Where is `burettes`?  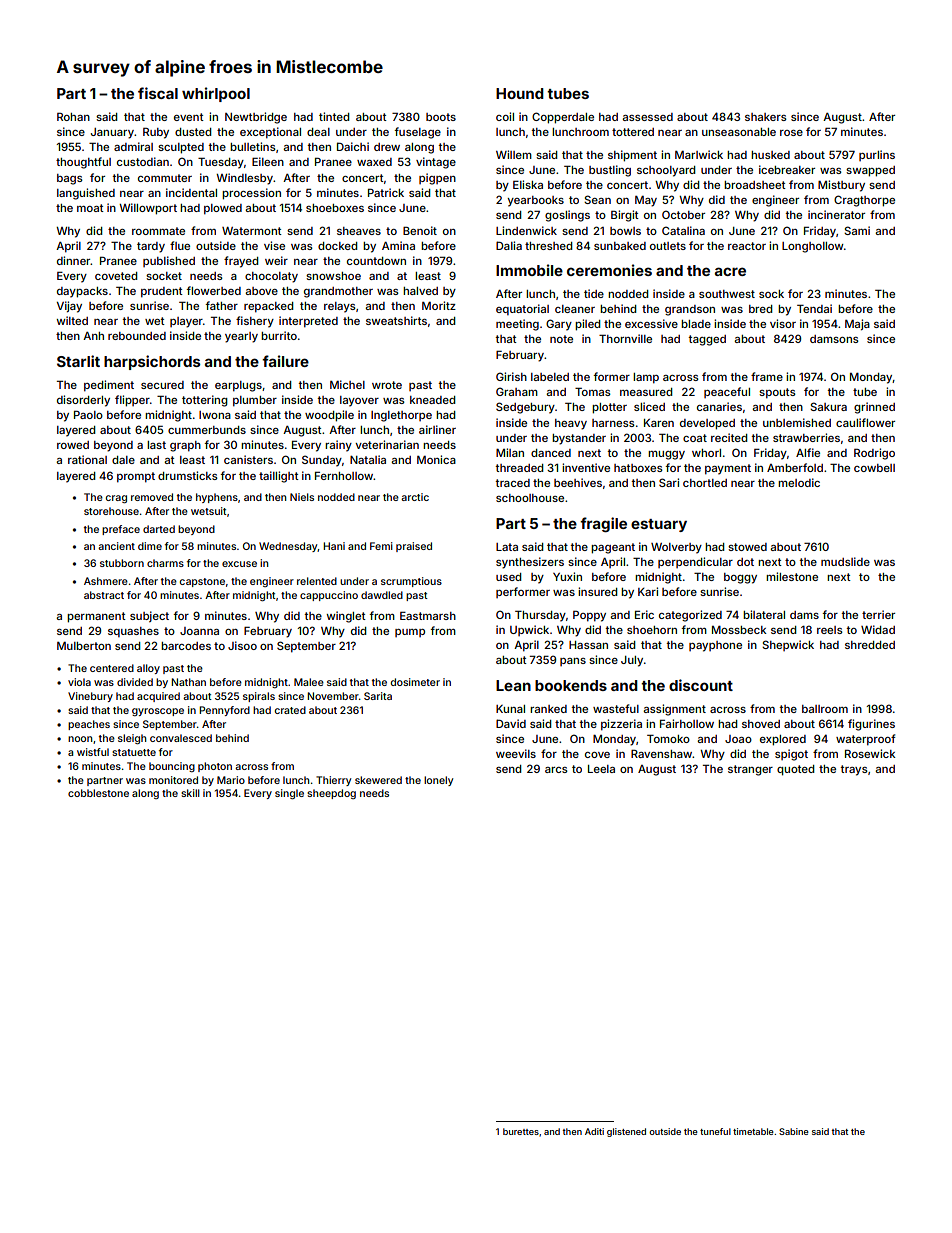 burettes is located at coordinates (521, 1131).
